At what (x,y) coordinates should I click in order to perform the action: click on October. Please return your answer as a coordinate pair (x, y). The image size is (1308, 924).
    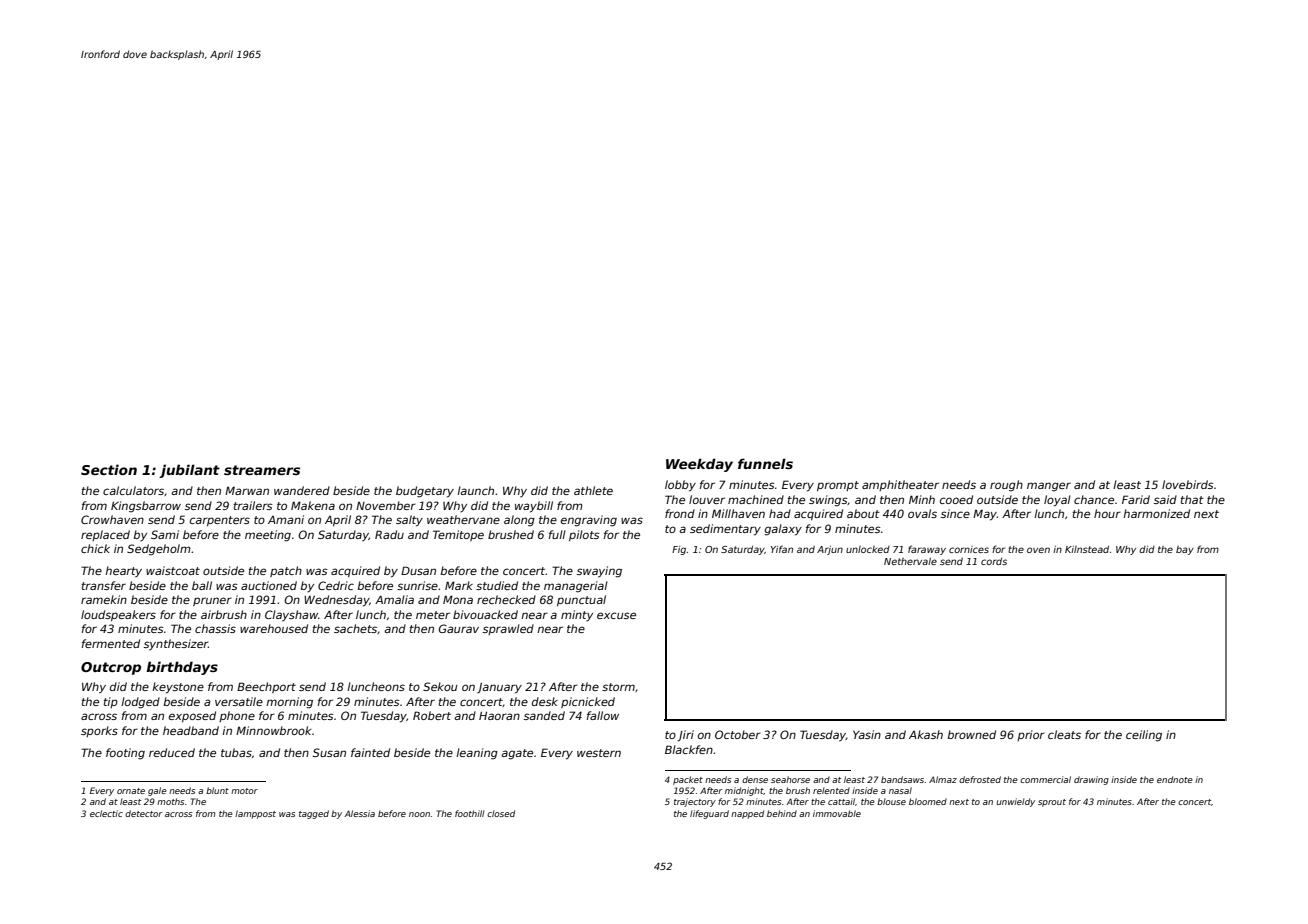
    Looking at the image, I should click on (738, 734).
